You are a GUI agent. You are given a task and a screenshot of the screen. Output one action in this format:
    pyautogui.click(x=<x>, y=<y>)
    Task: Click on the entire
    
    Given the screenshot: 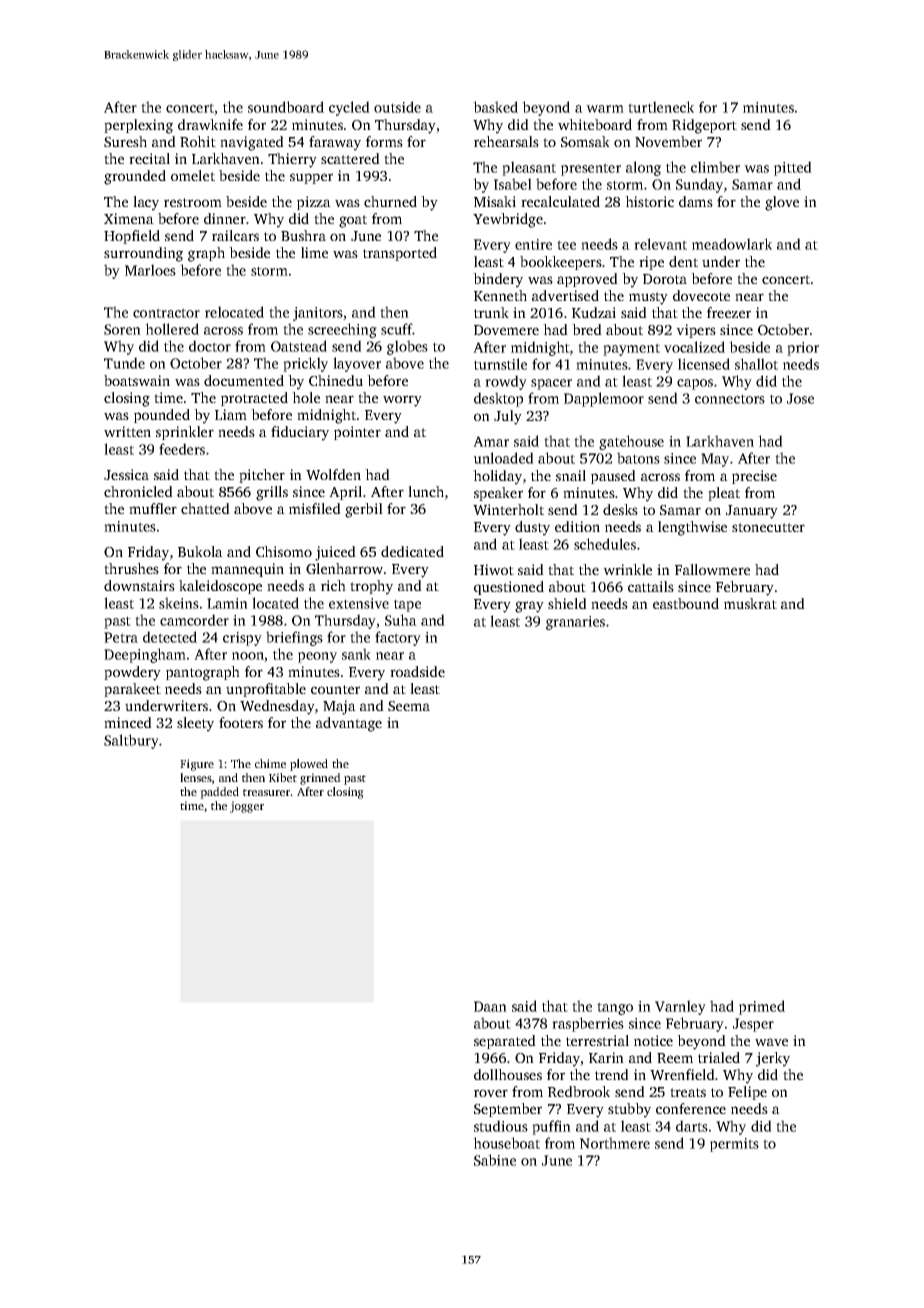 What is the action you would take?
    pyautogui.click(x=533, y=244)
